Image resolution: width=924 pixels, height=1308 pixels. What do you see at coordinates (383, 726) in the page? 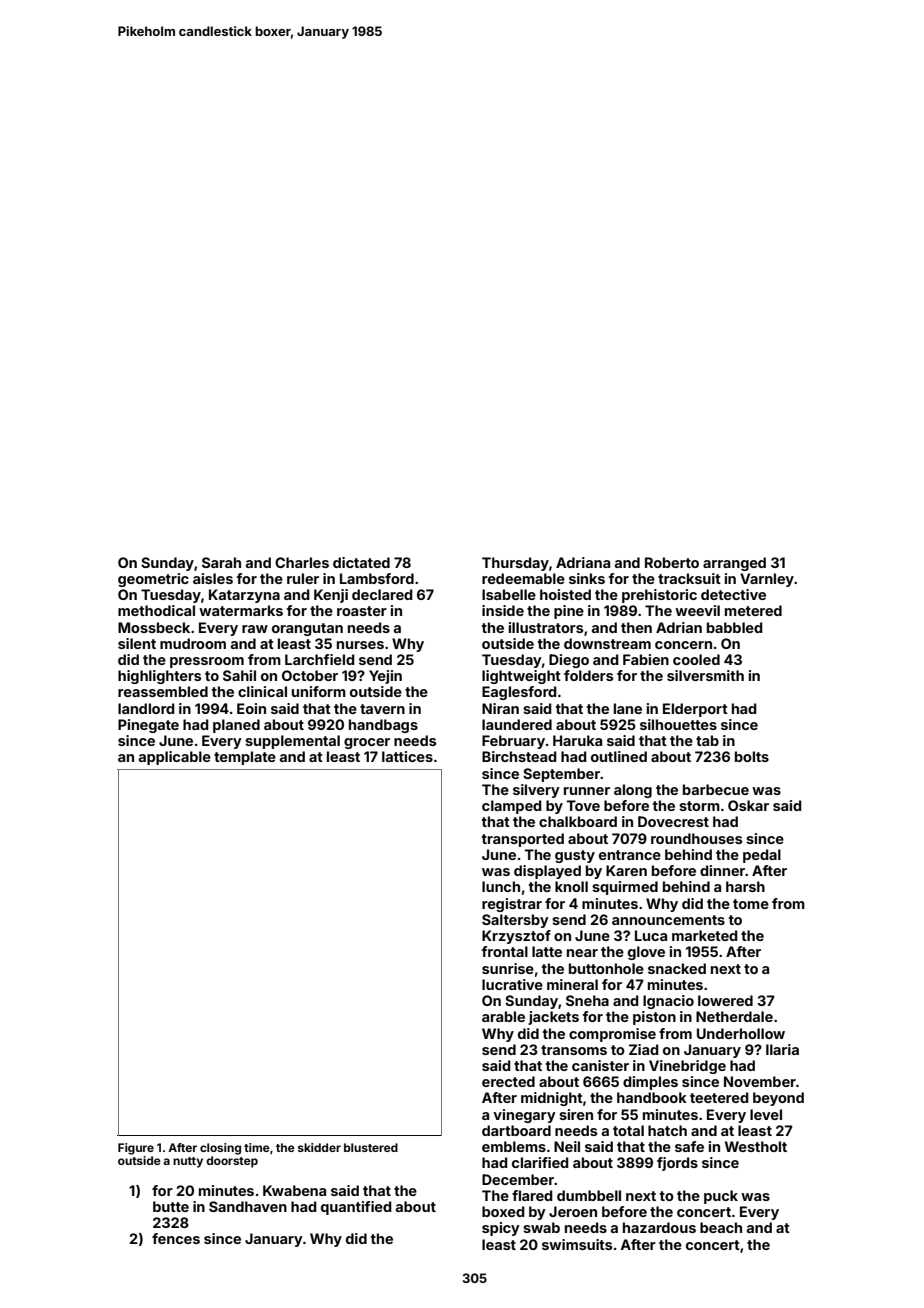
I see `handbags` at bounding box center [383, 726].
